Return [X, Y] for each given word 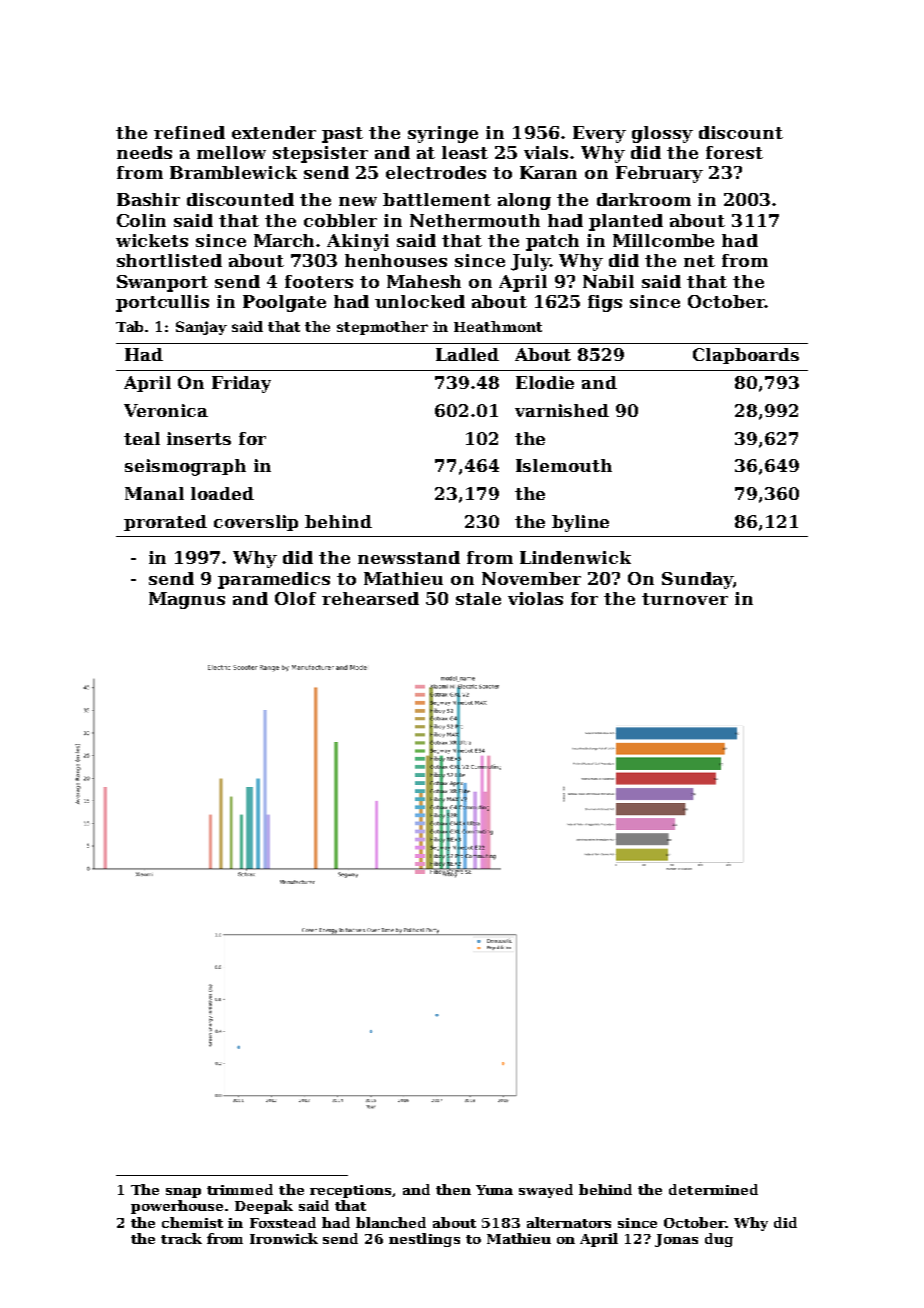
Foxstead [283, 1222]
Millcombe [663, 240]
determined [713, 1189]
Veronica [166, 410]
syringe [443, 134]
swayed [546, 1191]
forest [734, 152]
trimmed [240, 1189]
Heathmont [498, 326]
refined [189, 132]
